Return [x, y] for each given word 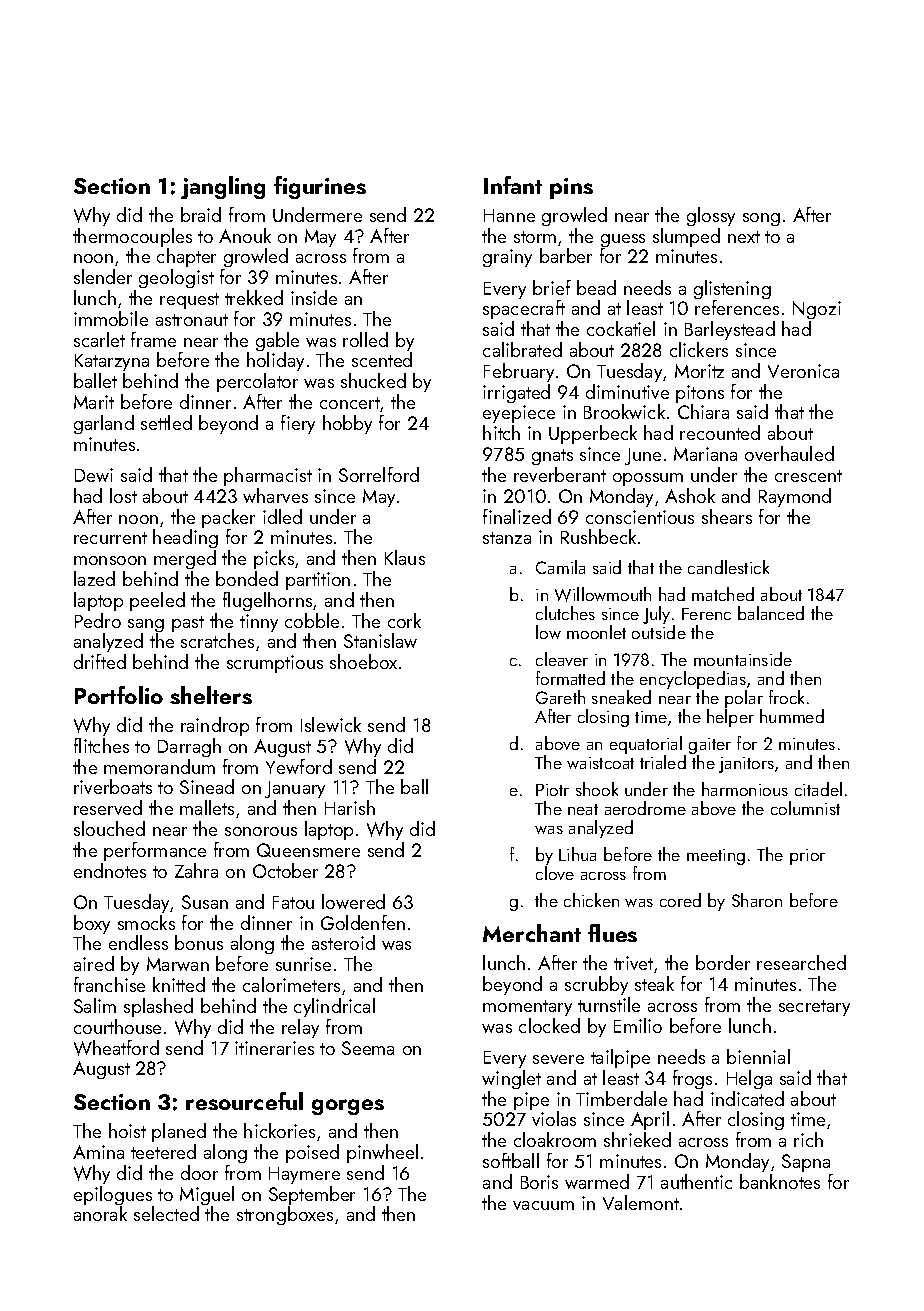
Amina [98, 1152]
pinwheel [382, 1153]
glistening [732, 289]
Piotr [552, 790]
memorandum [159, 766]
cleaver [562, 659]
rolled [365, 339]
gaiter [710, 746]
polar [744, 699]
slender [103, 276]
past [188, 624]
